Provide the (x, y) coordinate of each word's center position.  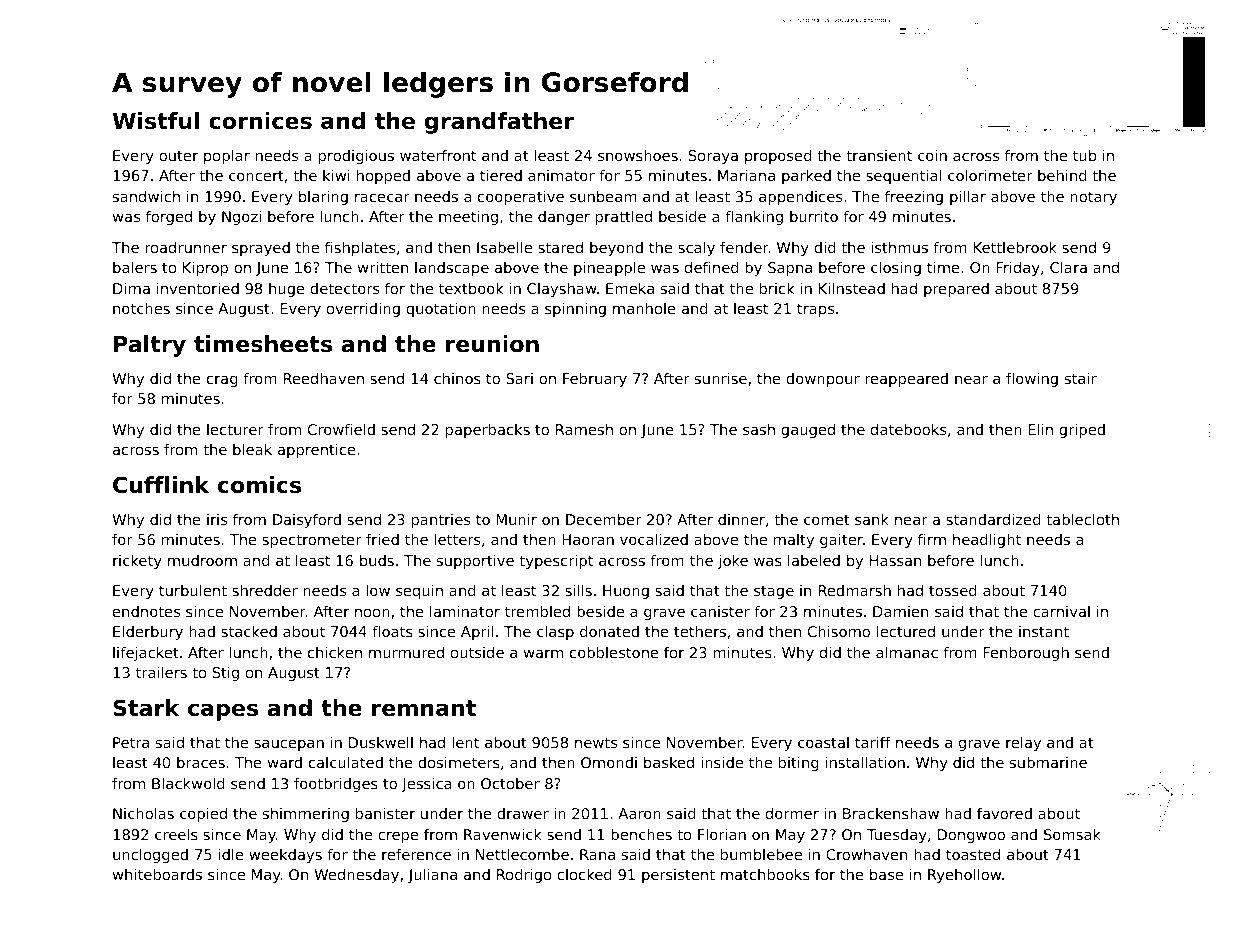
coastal (823, 742)
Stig (226, 674)
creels (176, 834)
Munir (516, 519)
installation (865, 762)
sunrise (721, 378)
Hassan (895, 560)
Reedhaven (323, 378)
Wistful (156, 121)
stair (1081, 378)
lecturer (235, 429)
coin (932, 155)
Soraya (713, 157)
